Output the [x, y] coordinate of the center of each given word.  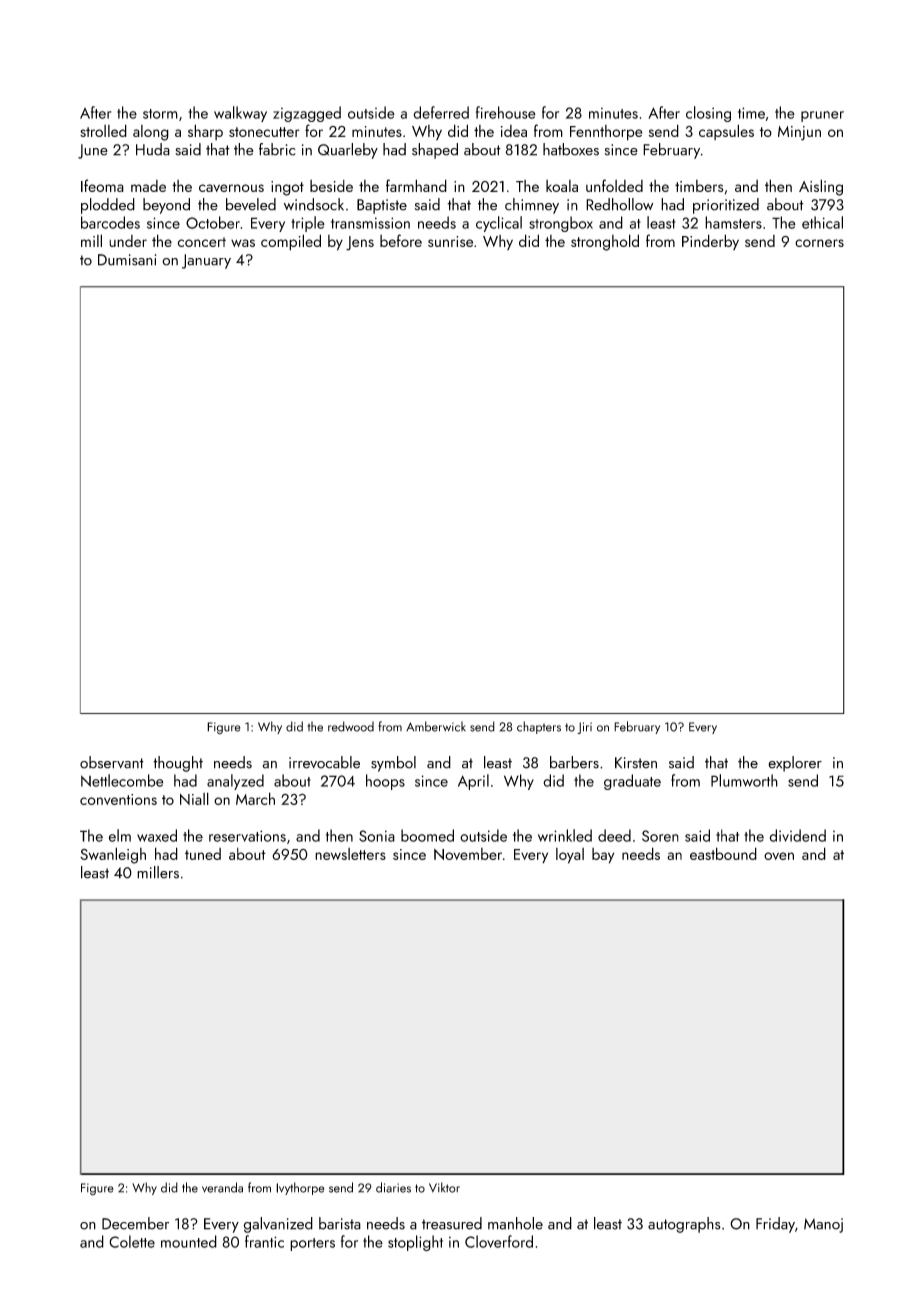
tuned [203, 854]
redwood [351, 726]
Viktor [444, 1187]
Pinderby [710, 242]
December [135, 1223]
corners [819, 243]
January [206, 261]
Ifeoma [102, 185]
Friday [775, 1225]
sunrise [450, 241]
